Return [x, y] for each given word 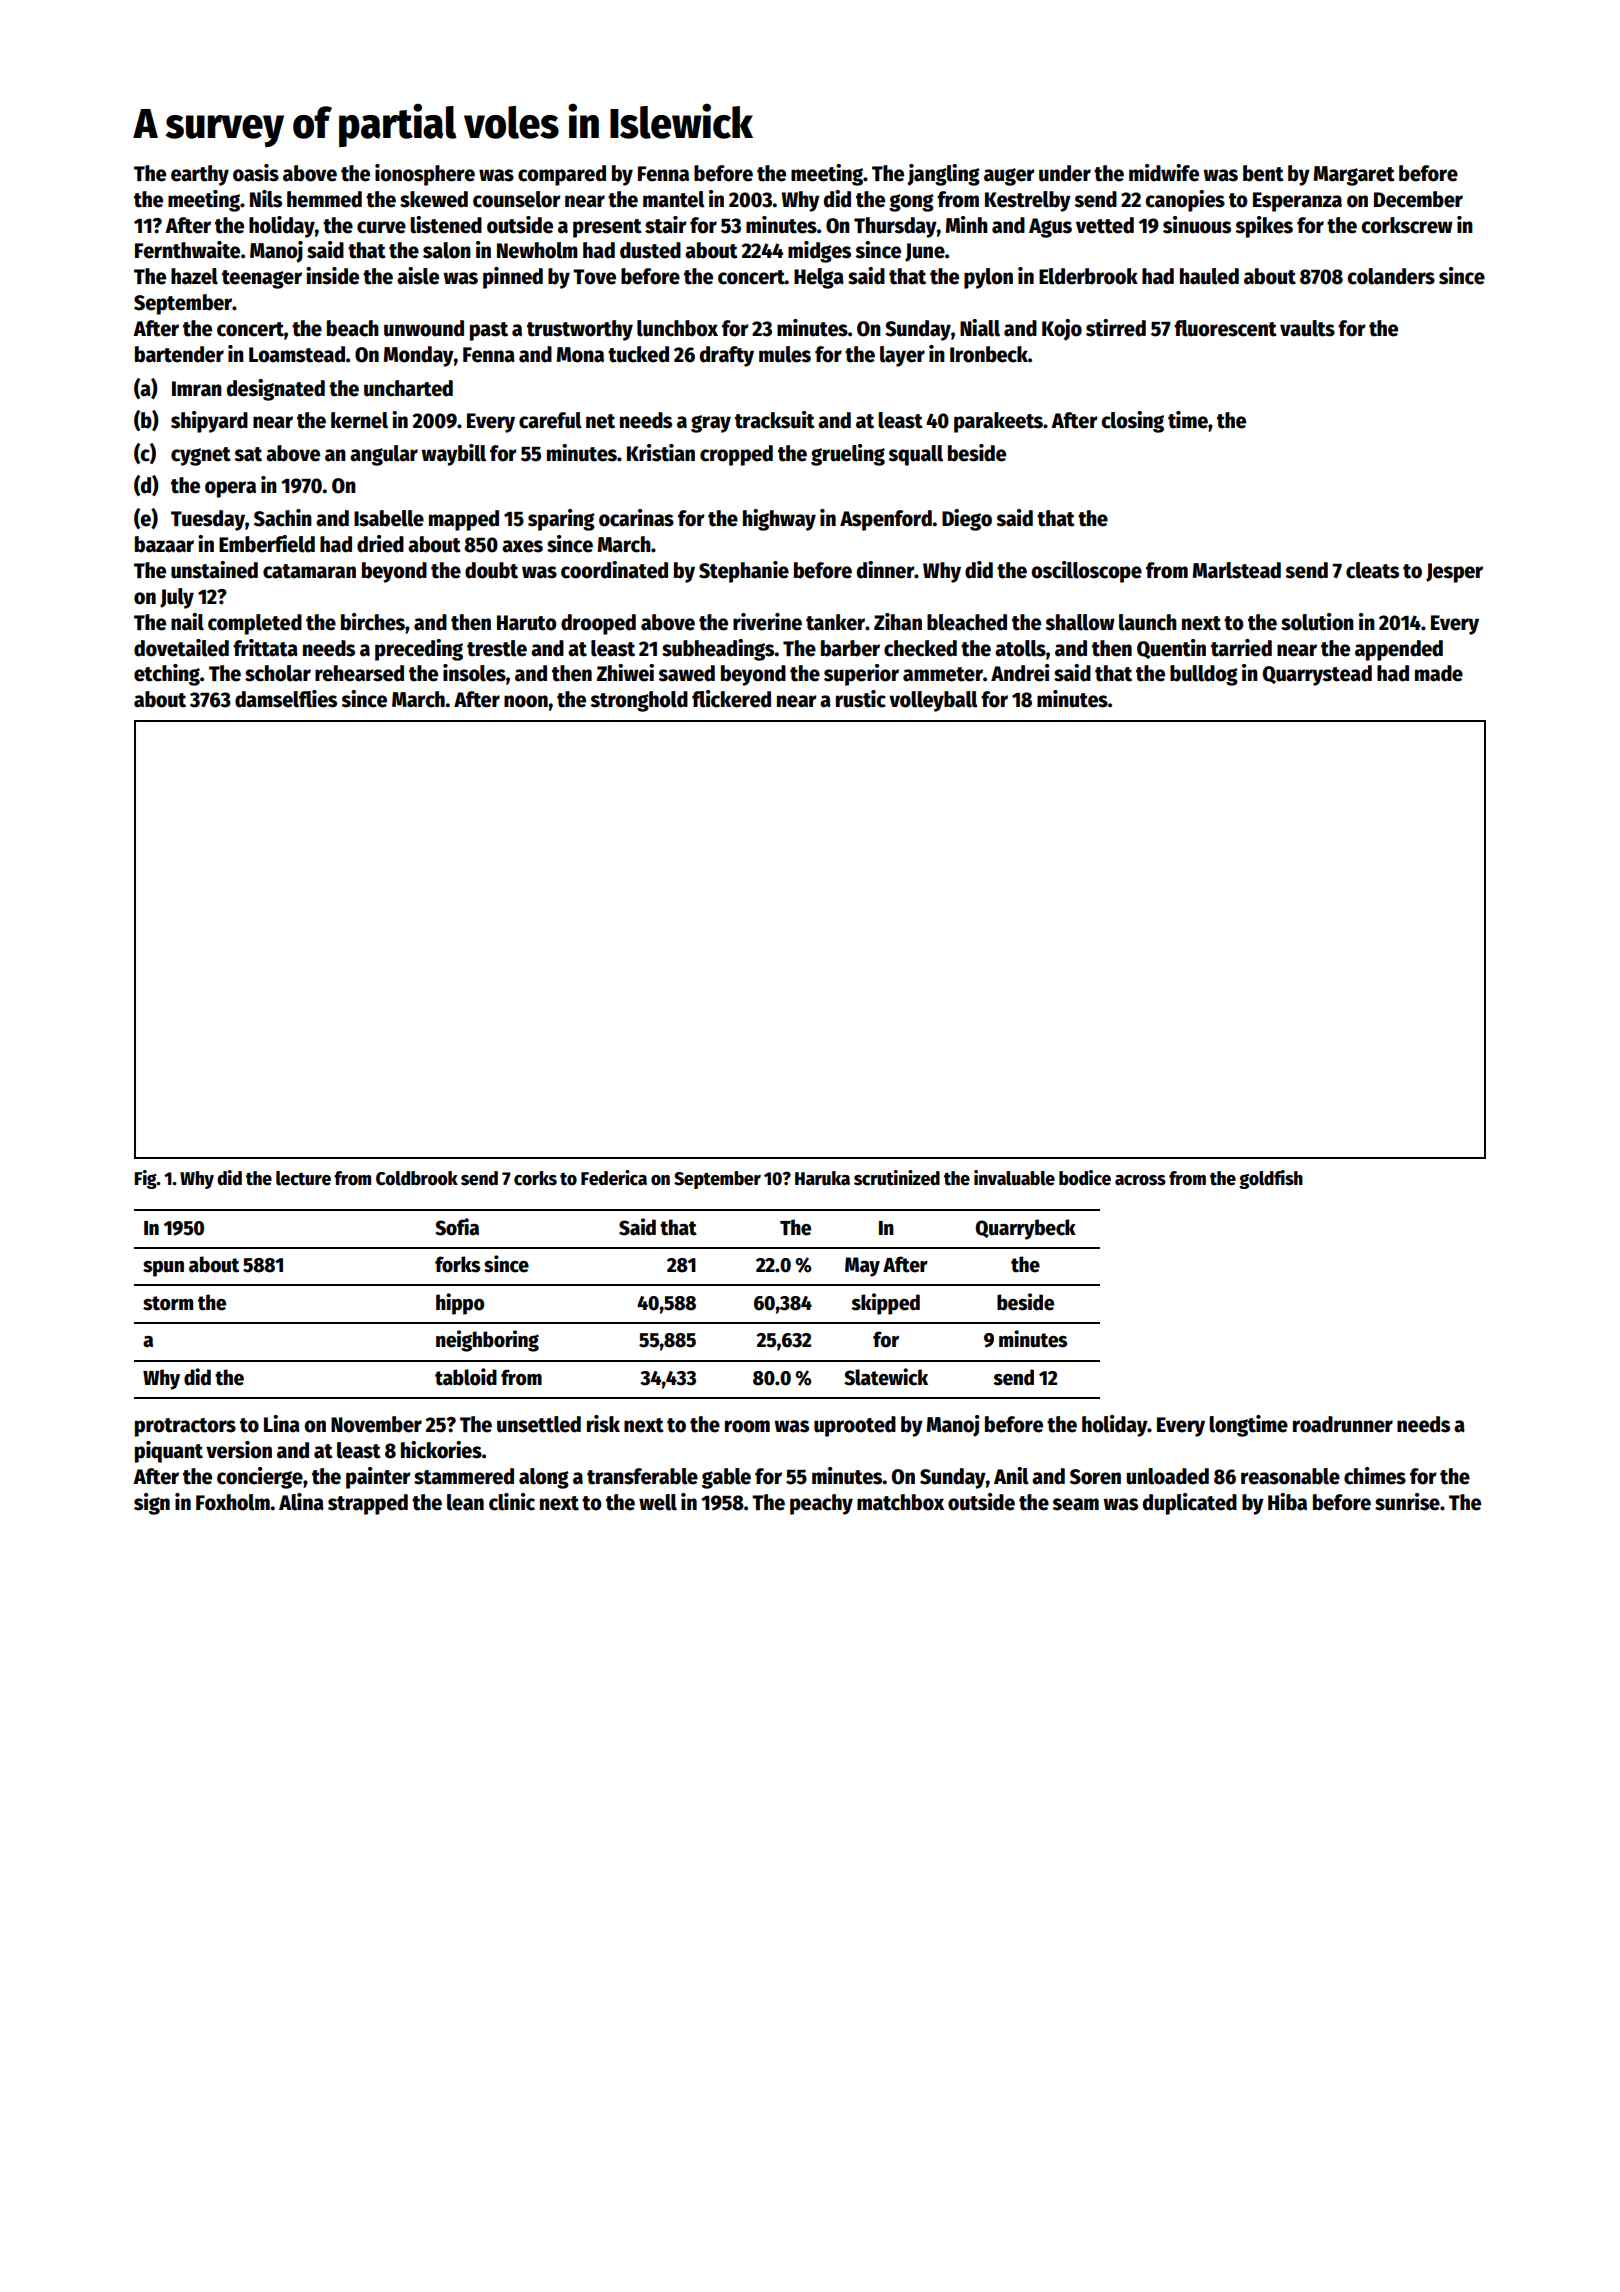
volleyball [933, 701]
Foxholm [233, 1502]
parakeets [998, 422]
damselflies [286, 699]
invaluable [1014, 1178]
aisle [418, 276]
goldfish [1271, 1179]
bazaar [164, 544]
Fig [145, 1179]
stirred [1116, 328]
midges [819, 252]
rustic [861, 699]
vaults [1307, 328]
